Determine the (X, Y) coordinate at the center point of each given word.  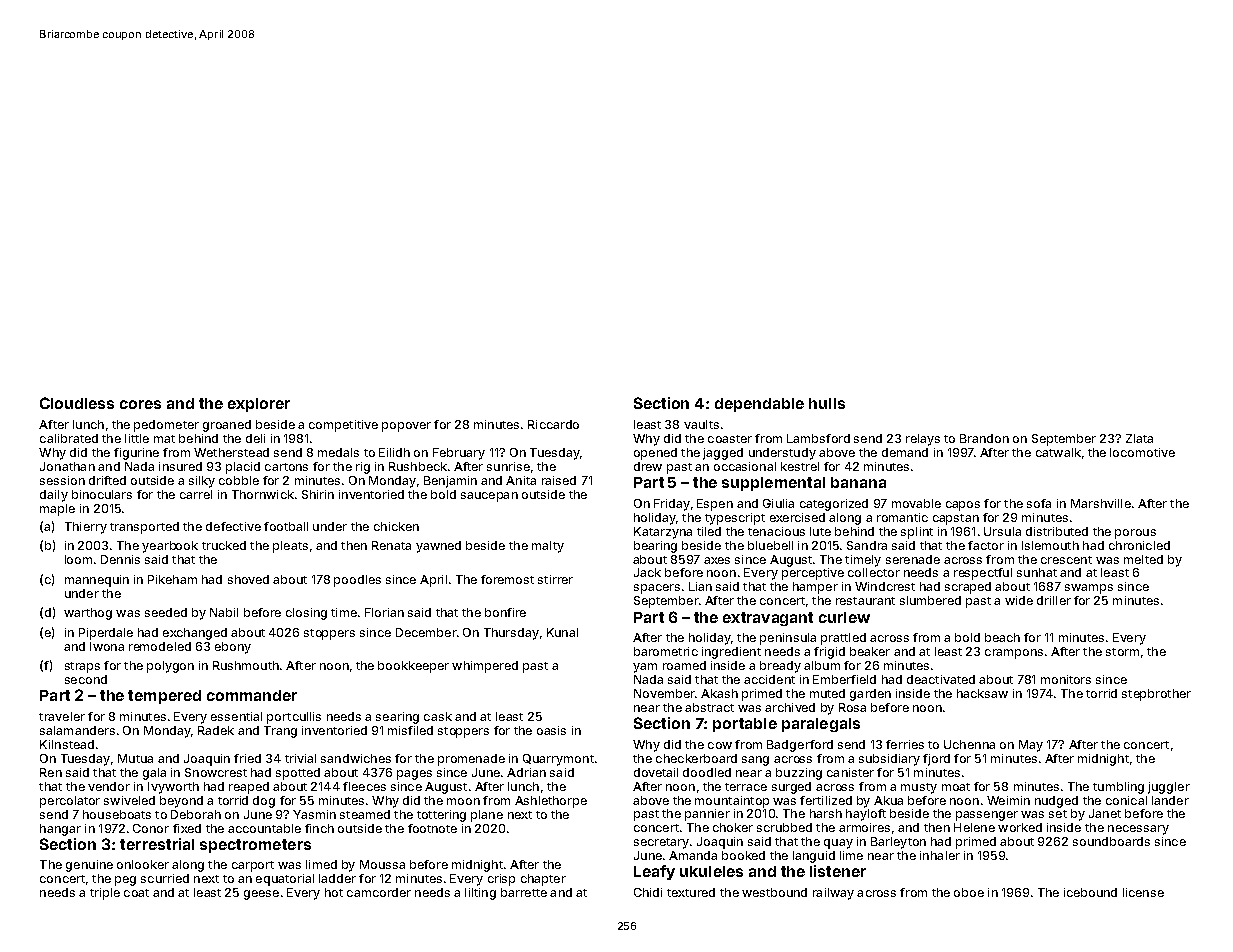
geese (261, 895)
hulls (827, 403)
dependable (759, 405)
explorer (259, 405)
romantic (902, 517)
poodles (357, 581)
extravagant (768, 619)
